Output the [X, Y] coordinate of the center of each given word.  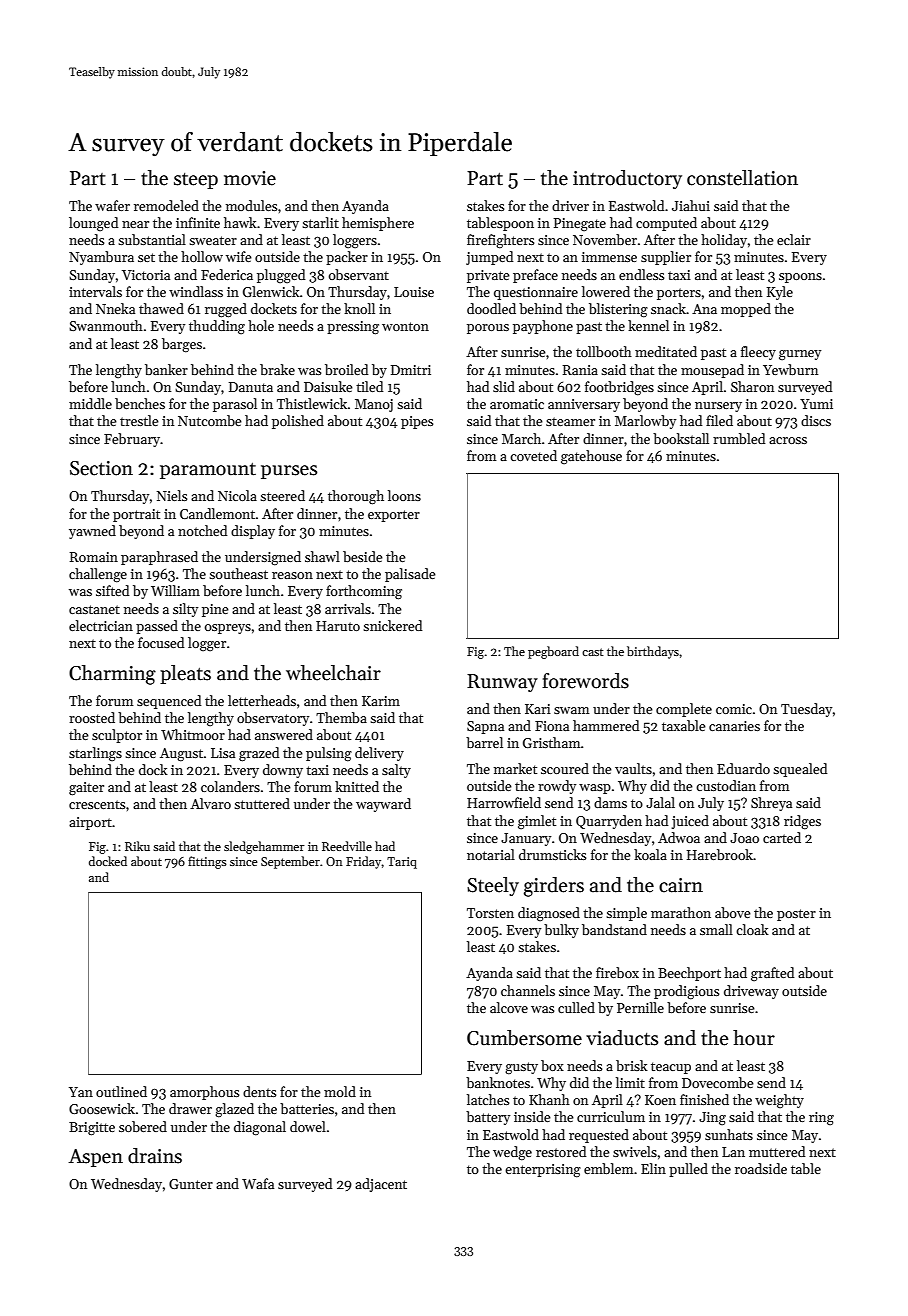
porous [488, 329]
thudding [217, 327]
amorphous [204, 1093]
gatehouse [591, 457]
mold [340, 1091]
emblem [608, 1168]
